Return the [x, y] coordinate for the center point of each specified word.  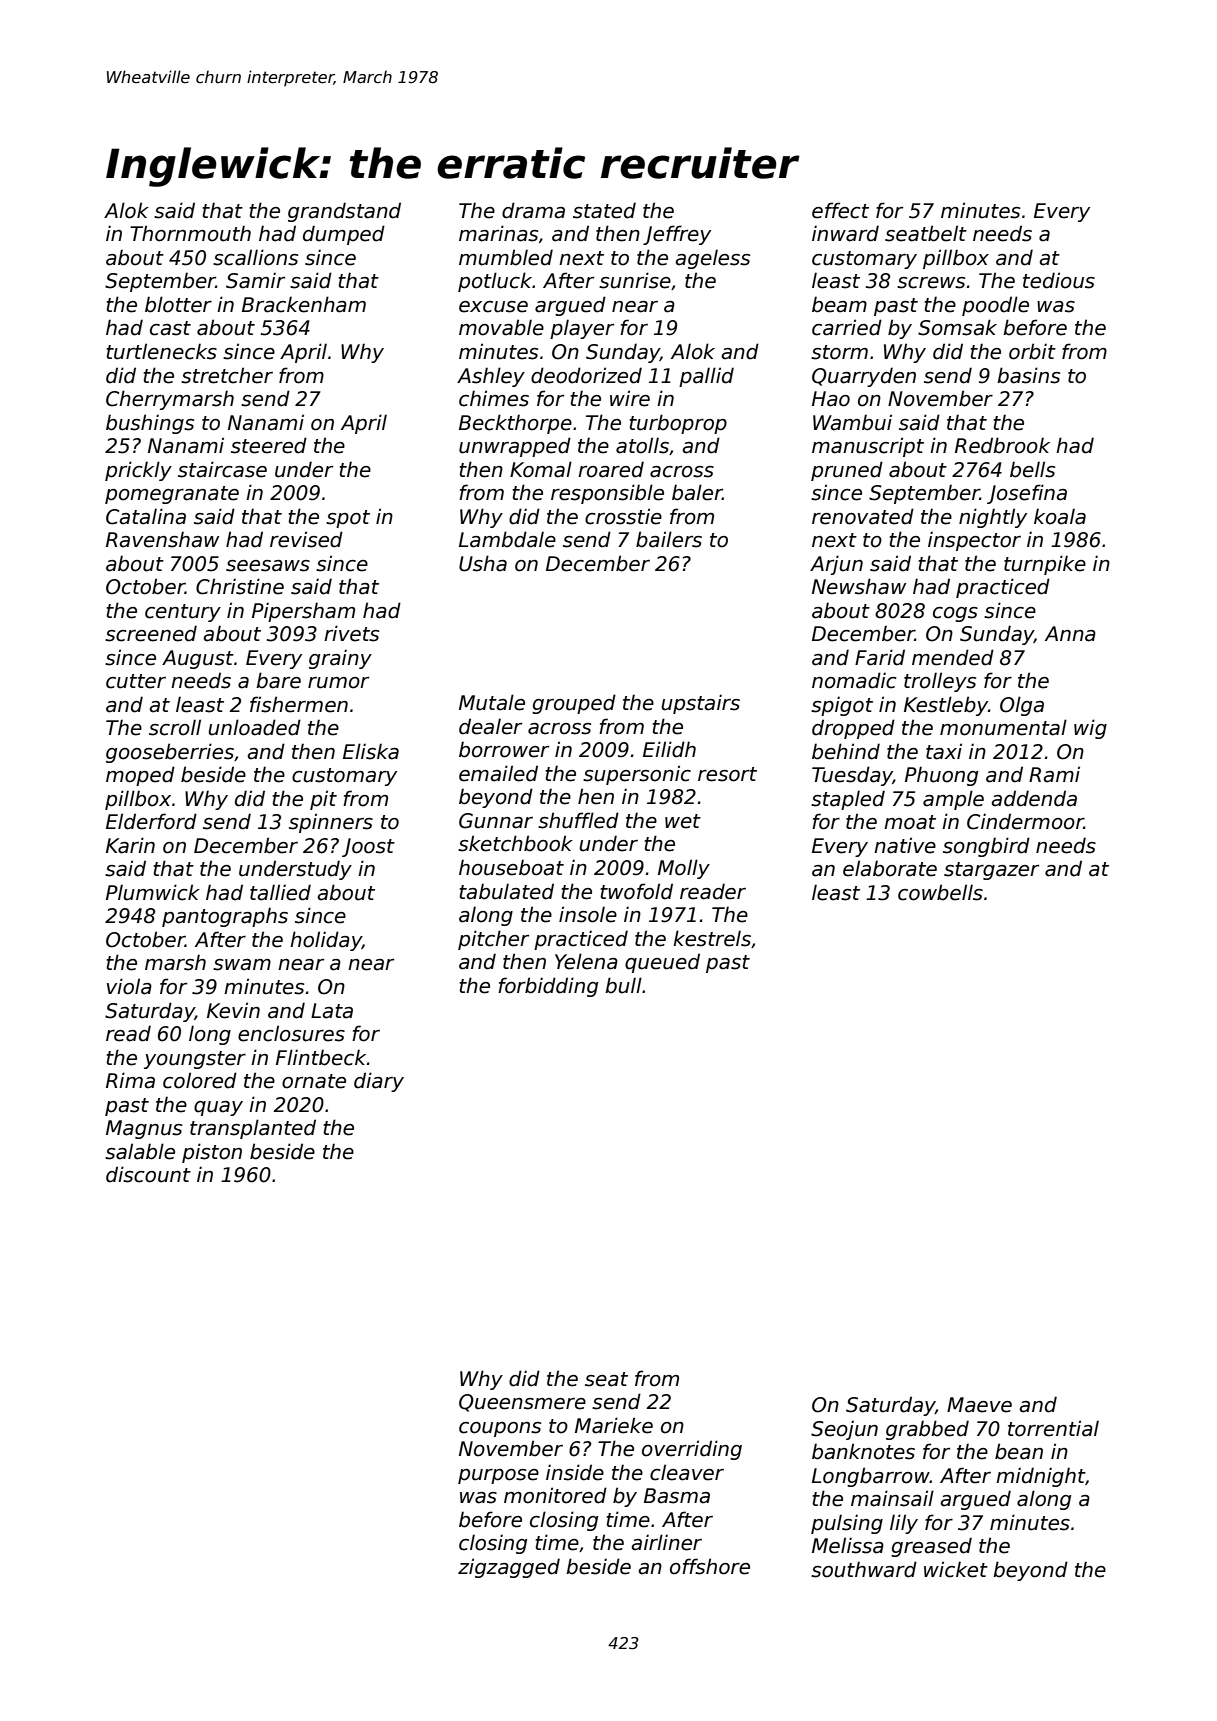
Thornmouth [190, 233]
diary [379, 1082]
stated [604, 210]
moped [140, 776]
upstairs [700, 704]
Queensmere [522, 1403]
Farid [880, 657]
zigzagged [509, 1568]
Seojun [844, 1430]
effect [840, 210]
